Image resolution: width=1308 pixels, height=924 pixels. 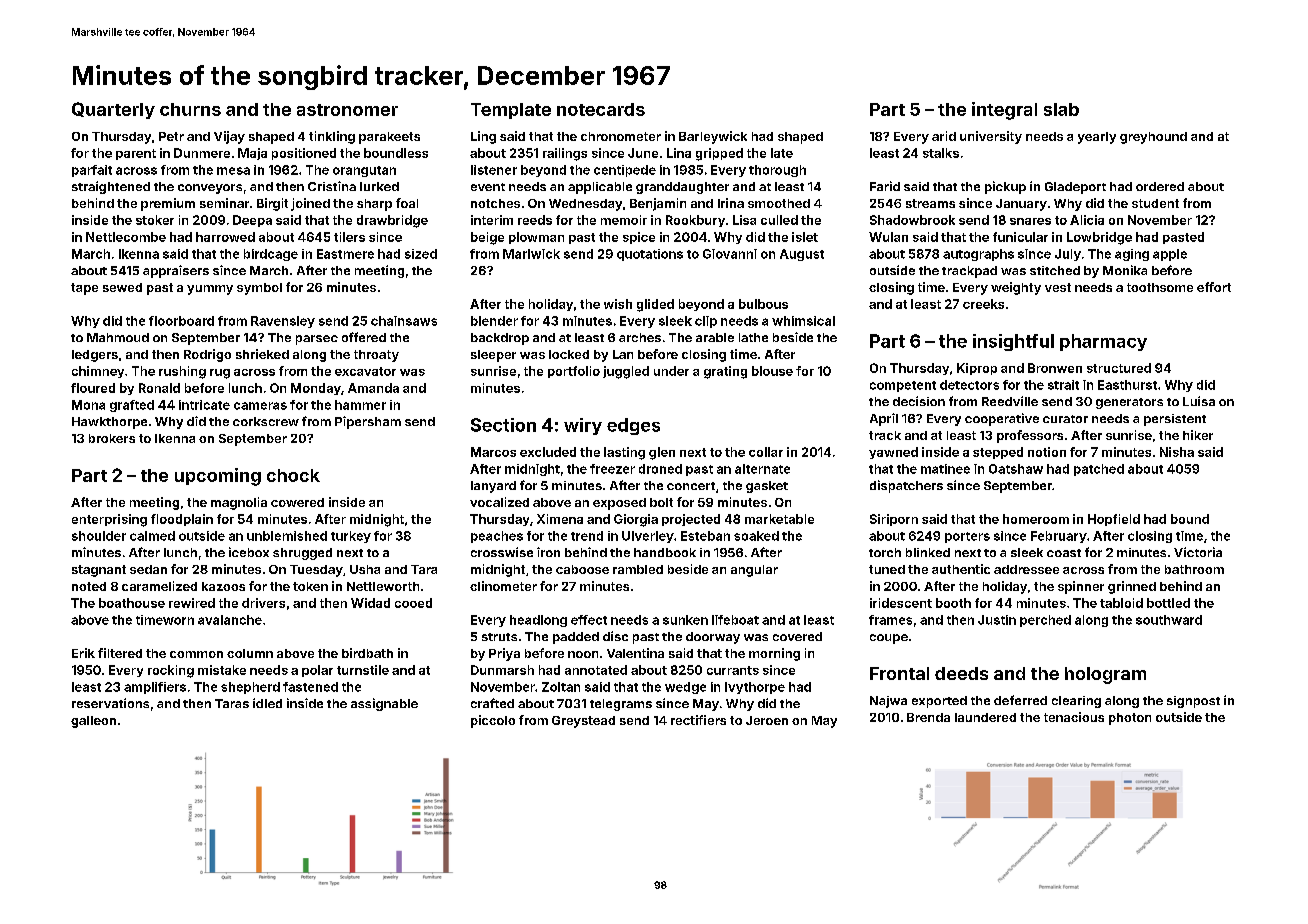 I want to click on integral, so click(x=1004, y=111).
